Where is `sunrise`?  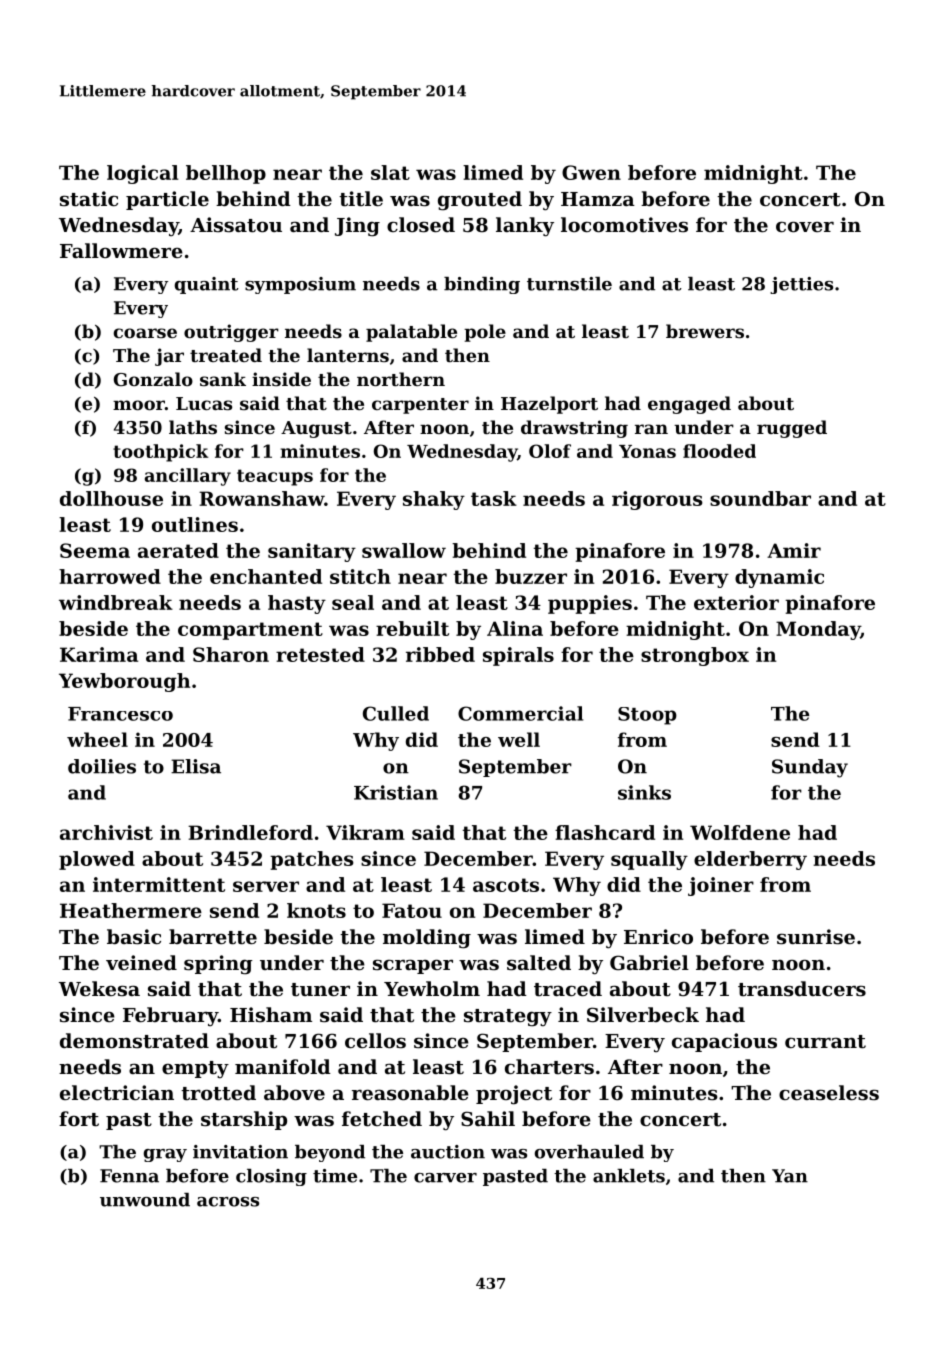 sunrise is located at coordinates (816, 937).
